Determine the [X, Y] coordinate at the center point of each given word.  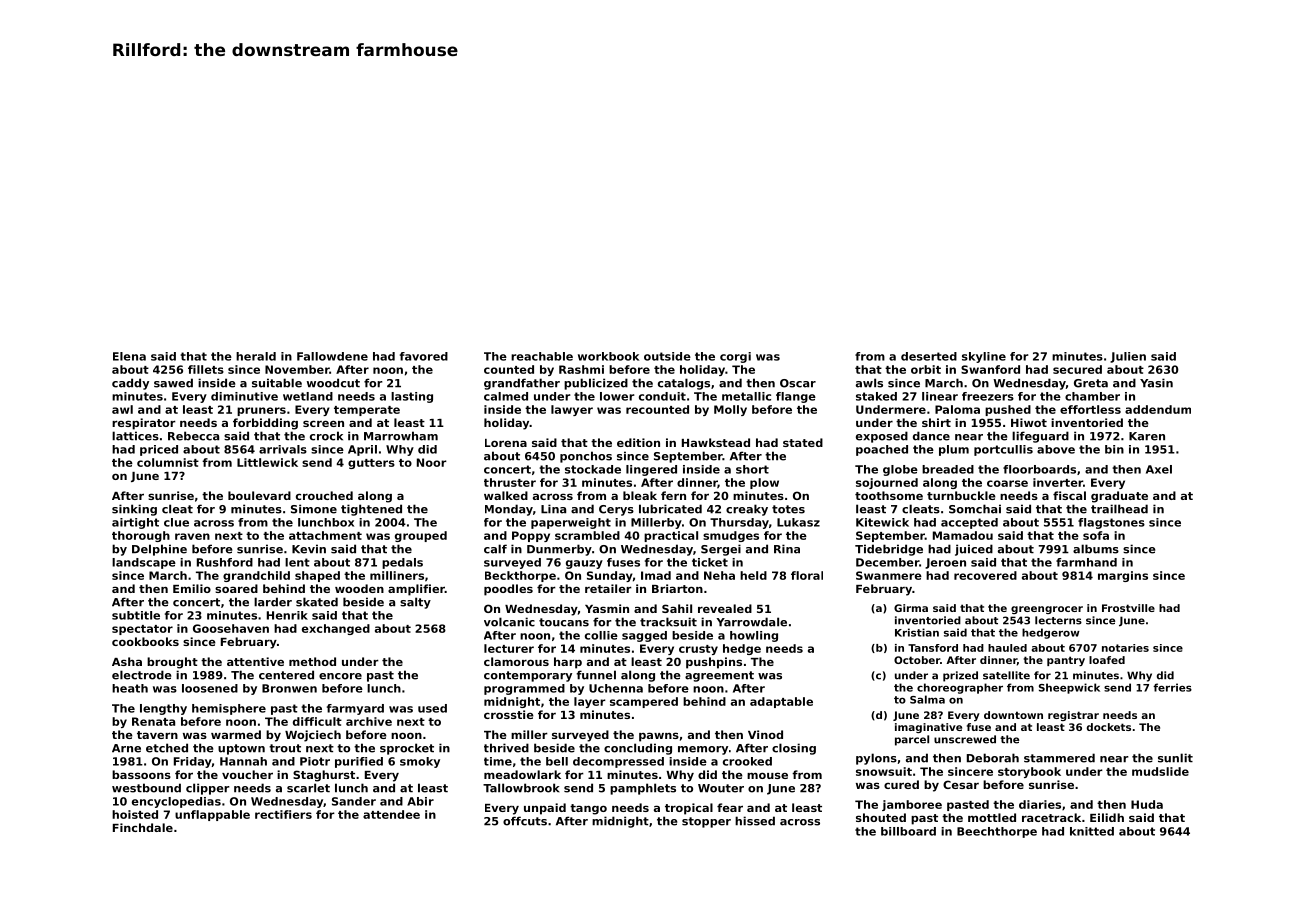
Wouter [721, 788]
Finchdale [143, 827]
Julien [1128, 357]
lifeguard [1040, 437]
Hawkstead [716, 442]
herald [256, 356]
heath [130, 688]
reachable [542, 356]
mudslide [1160, 771]
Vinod [765, 734]
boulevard [259, 495]
